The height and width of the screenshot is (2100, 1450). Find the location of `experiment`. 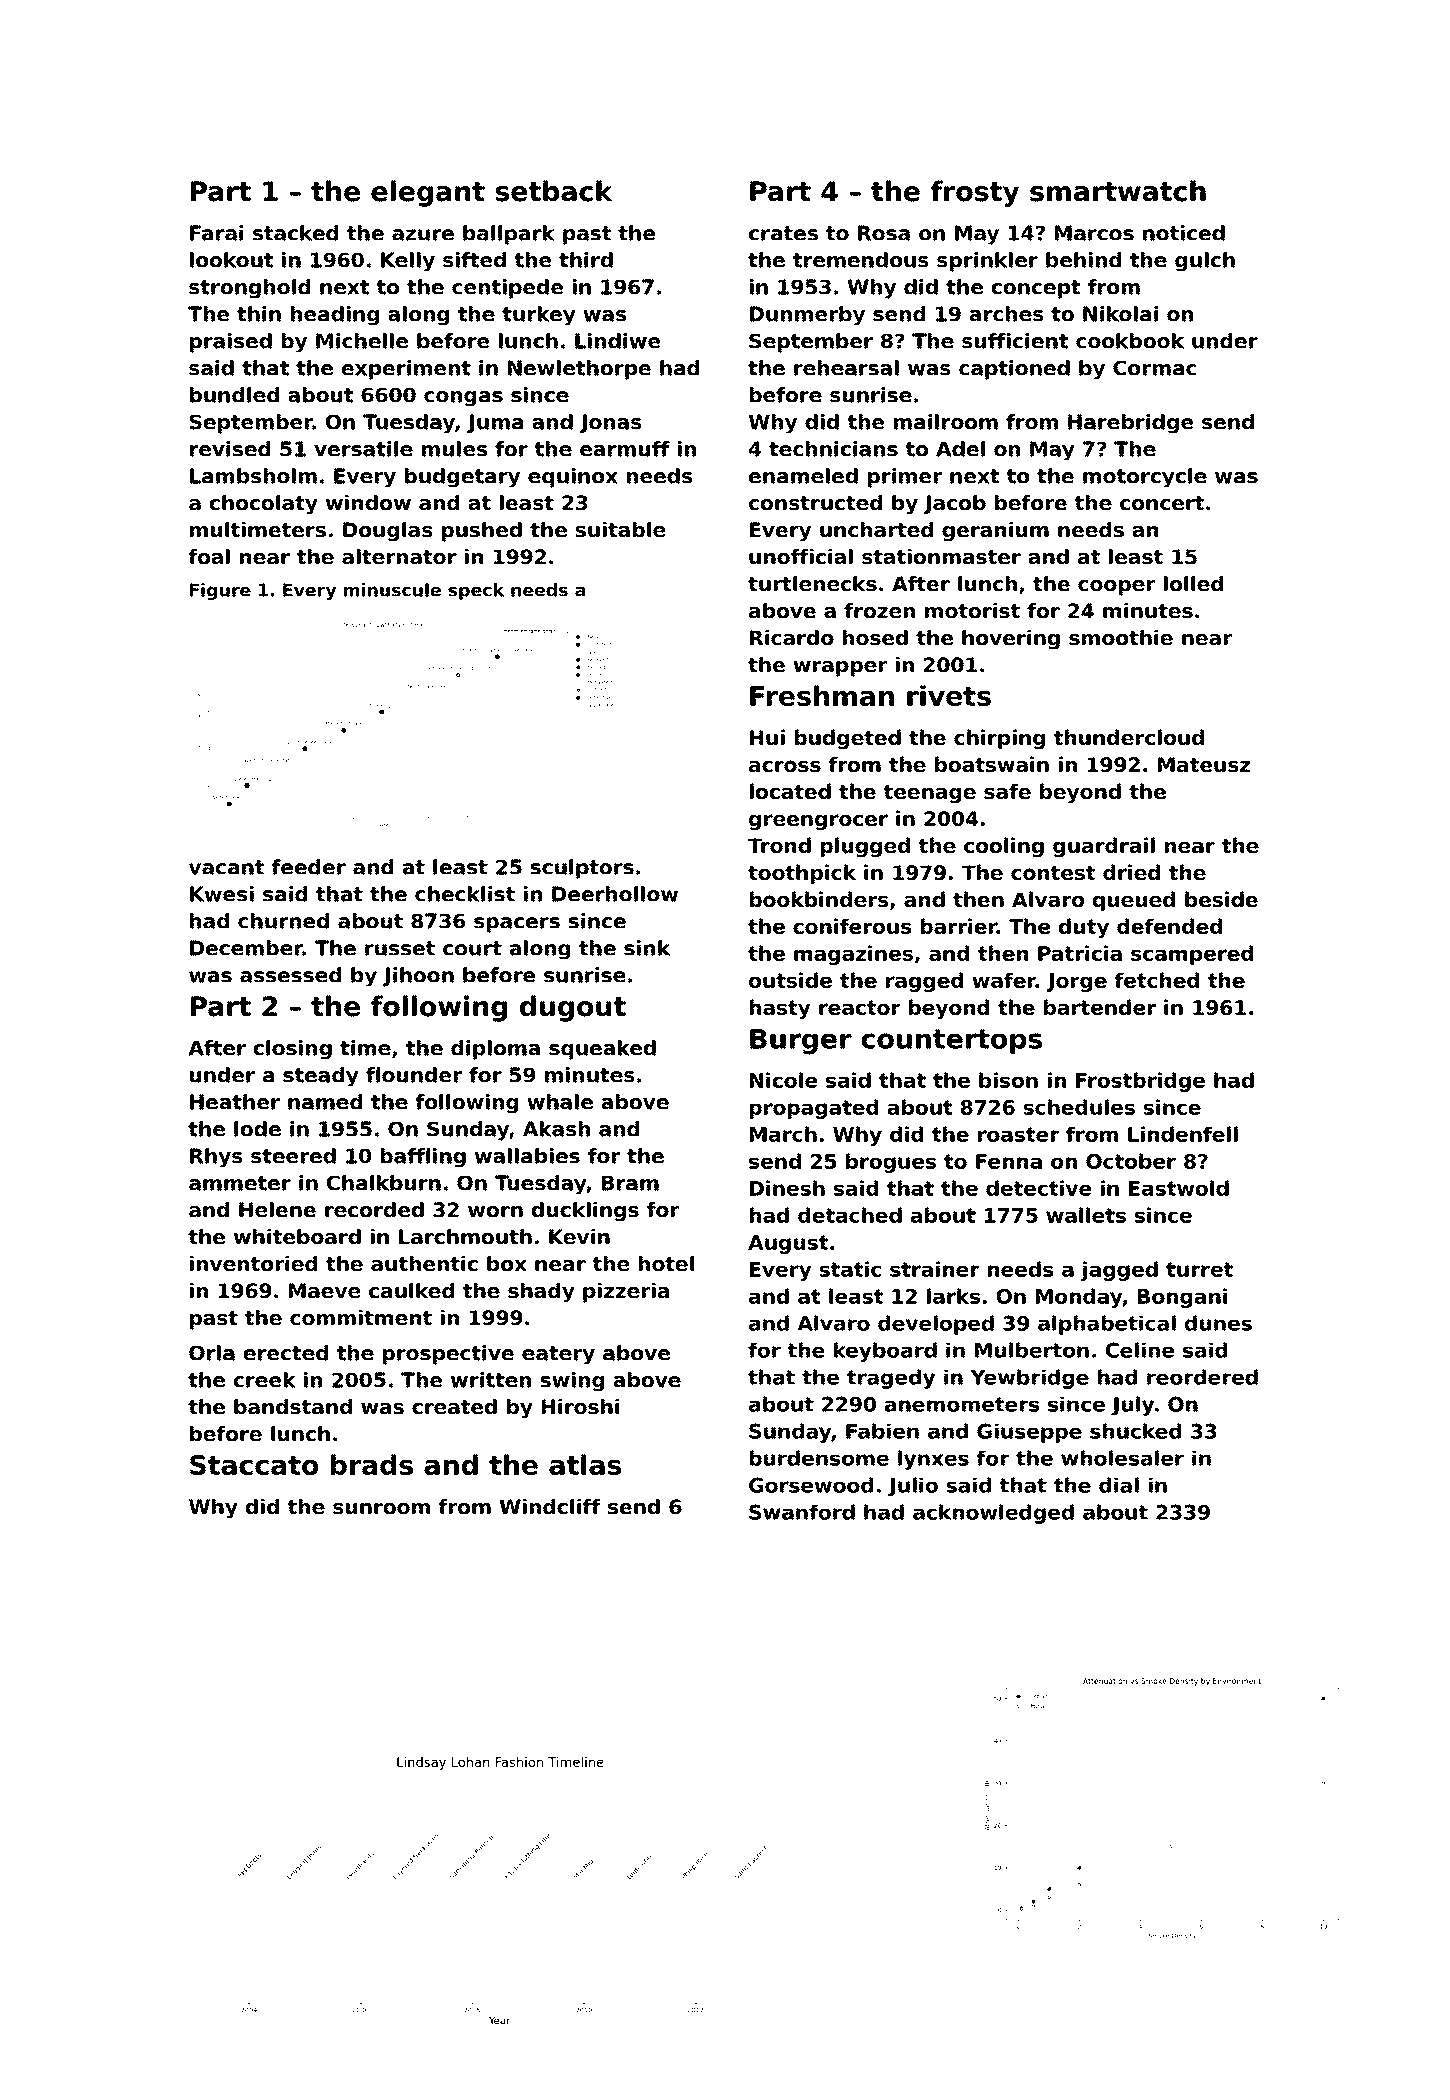

experiment is located at coordinates (406, 370).
